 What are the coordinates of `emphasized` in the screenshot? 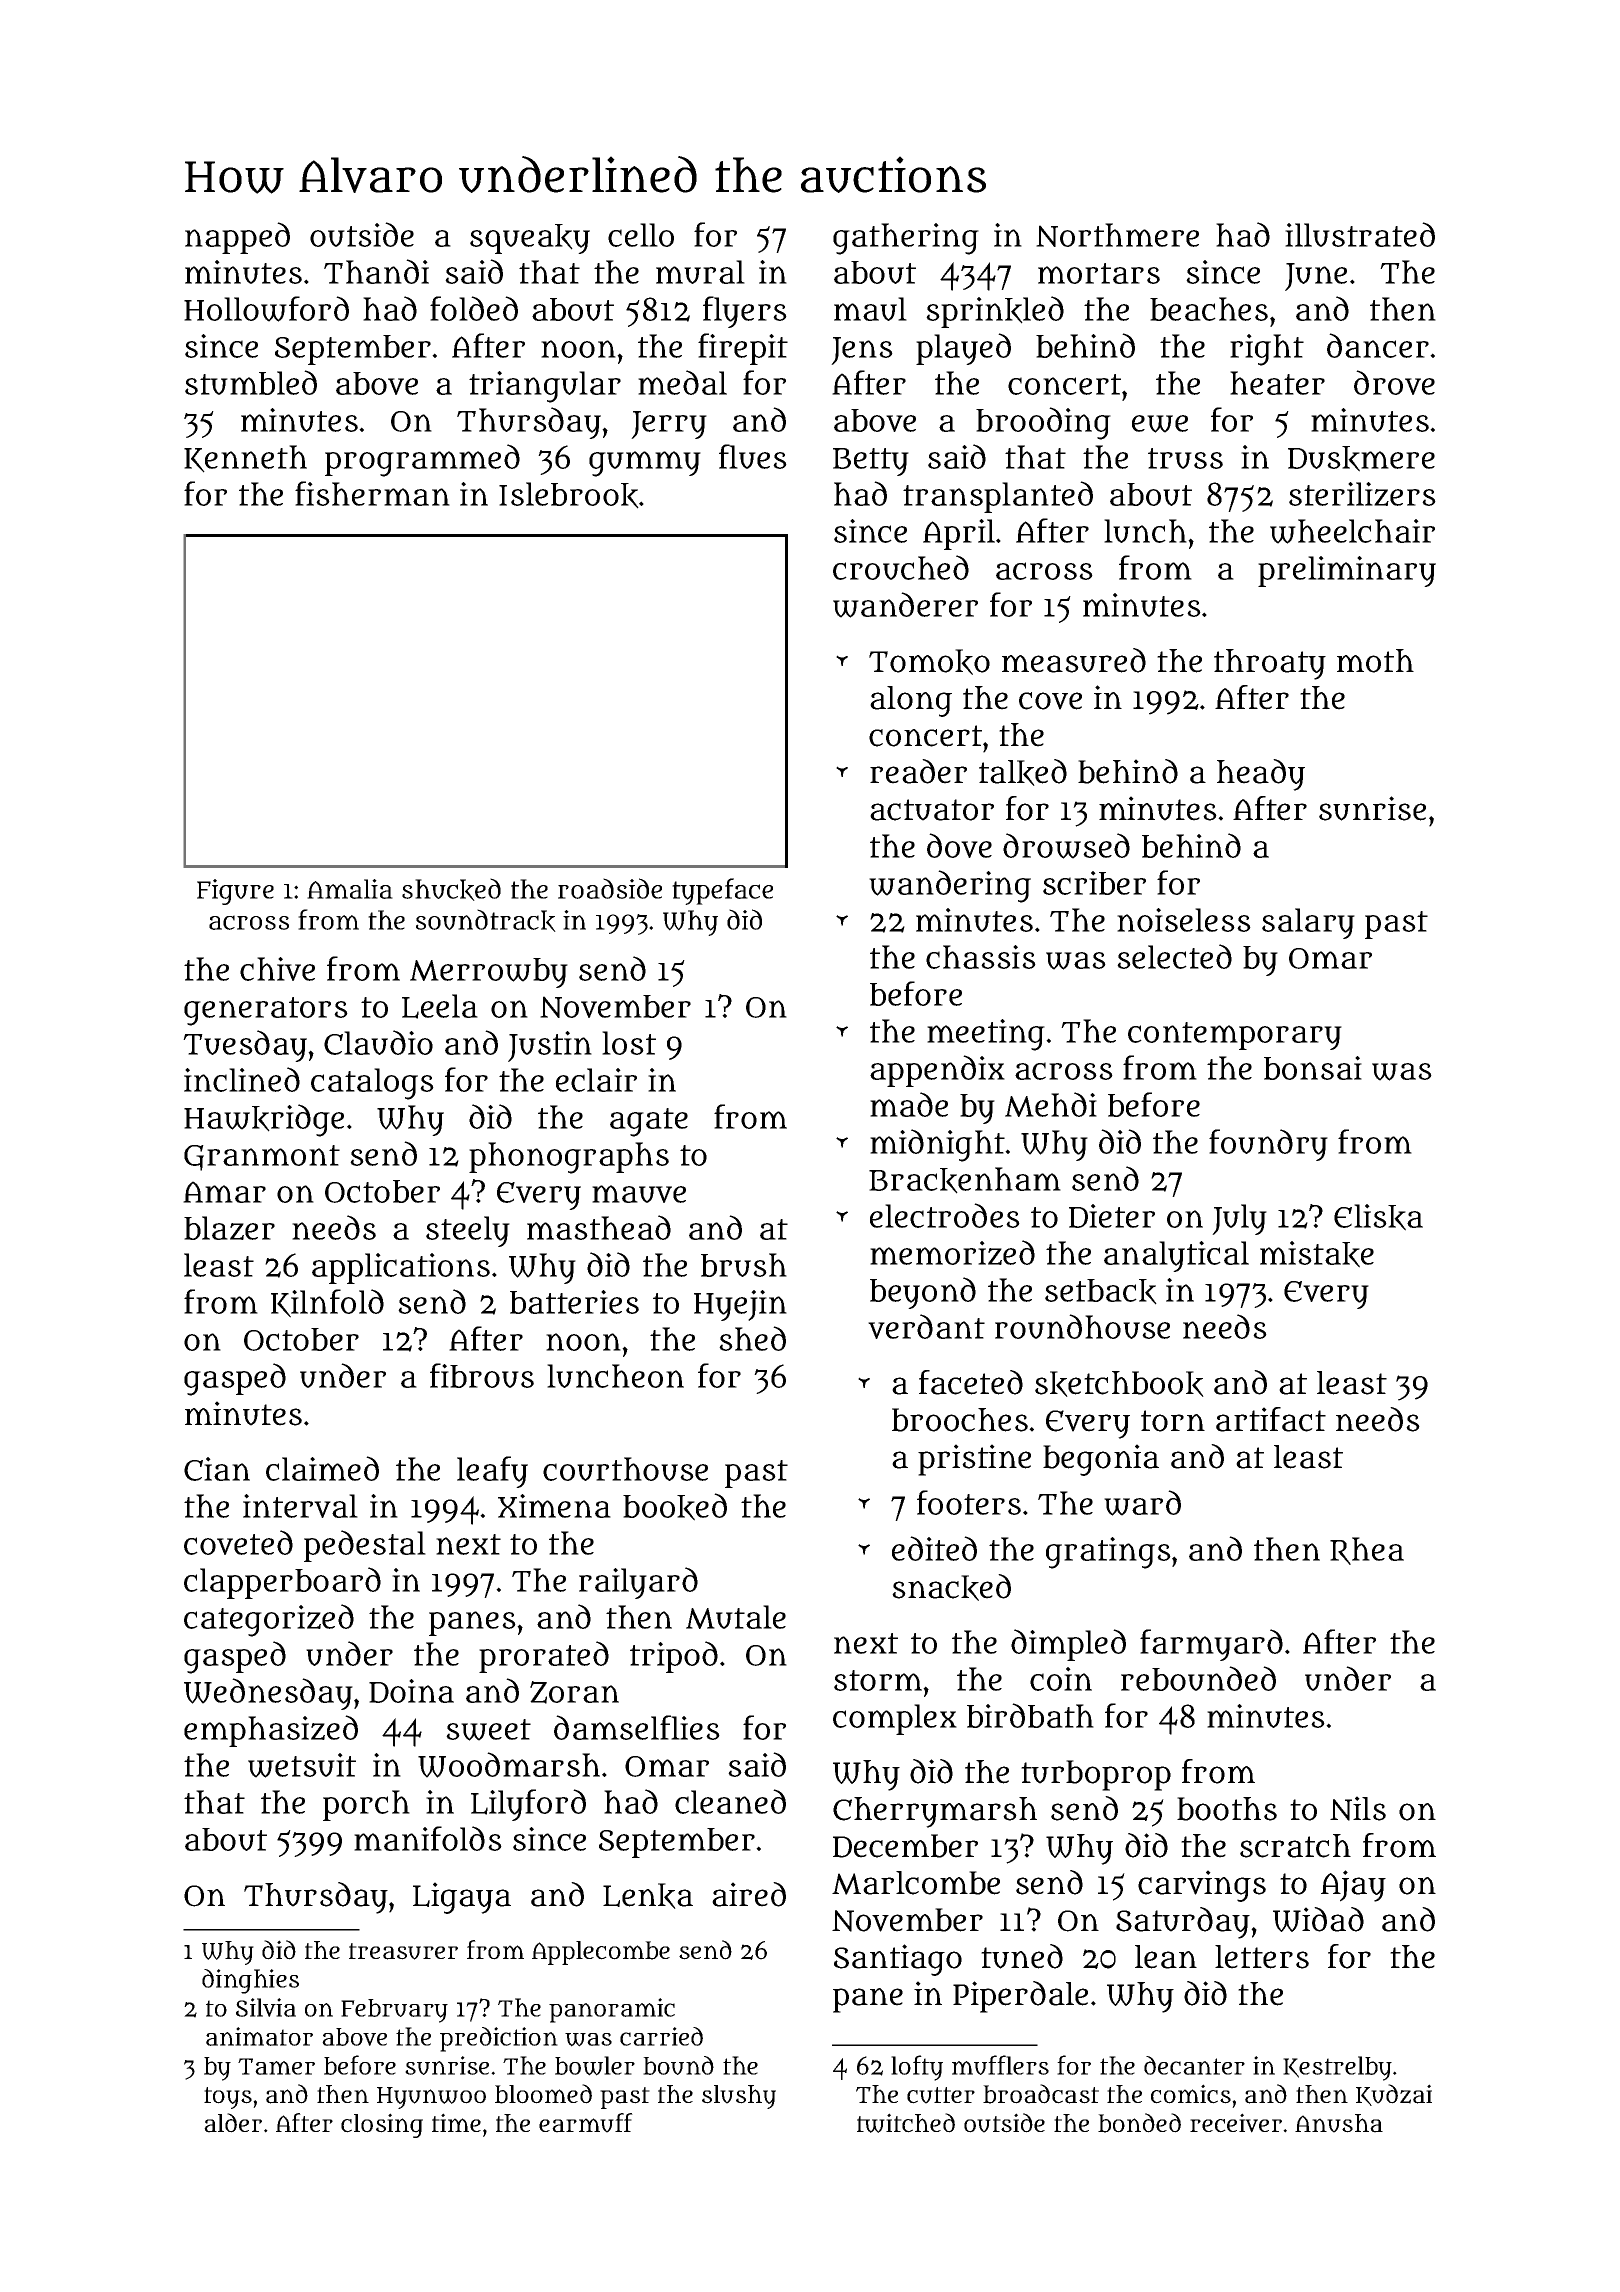 It's located at (271, 1731).
